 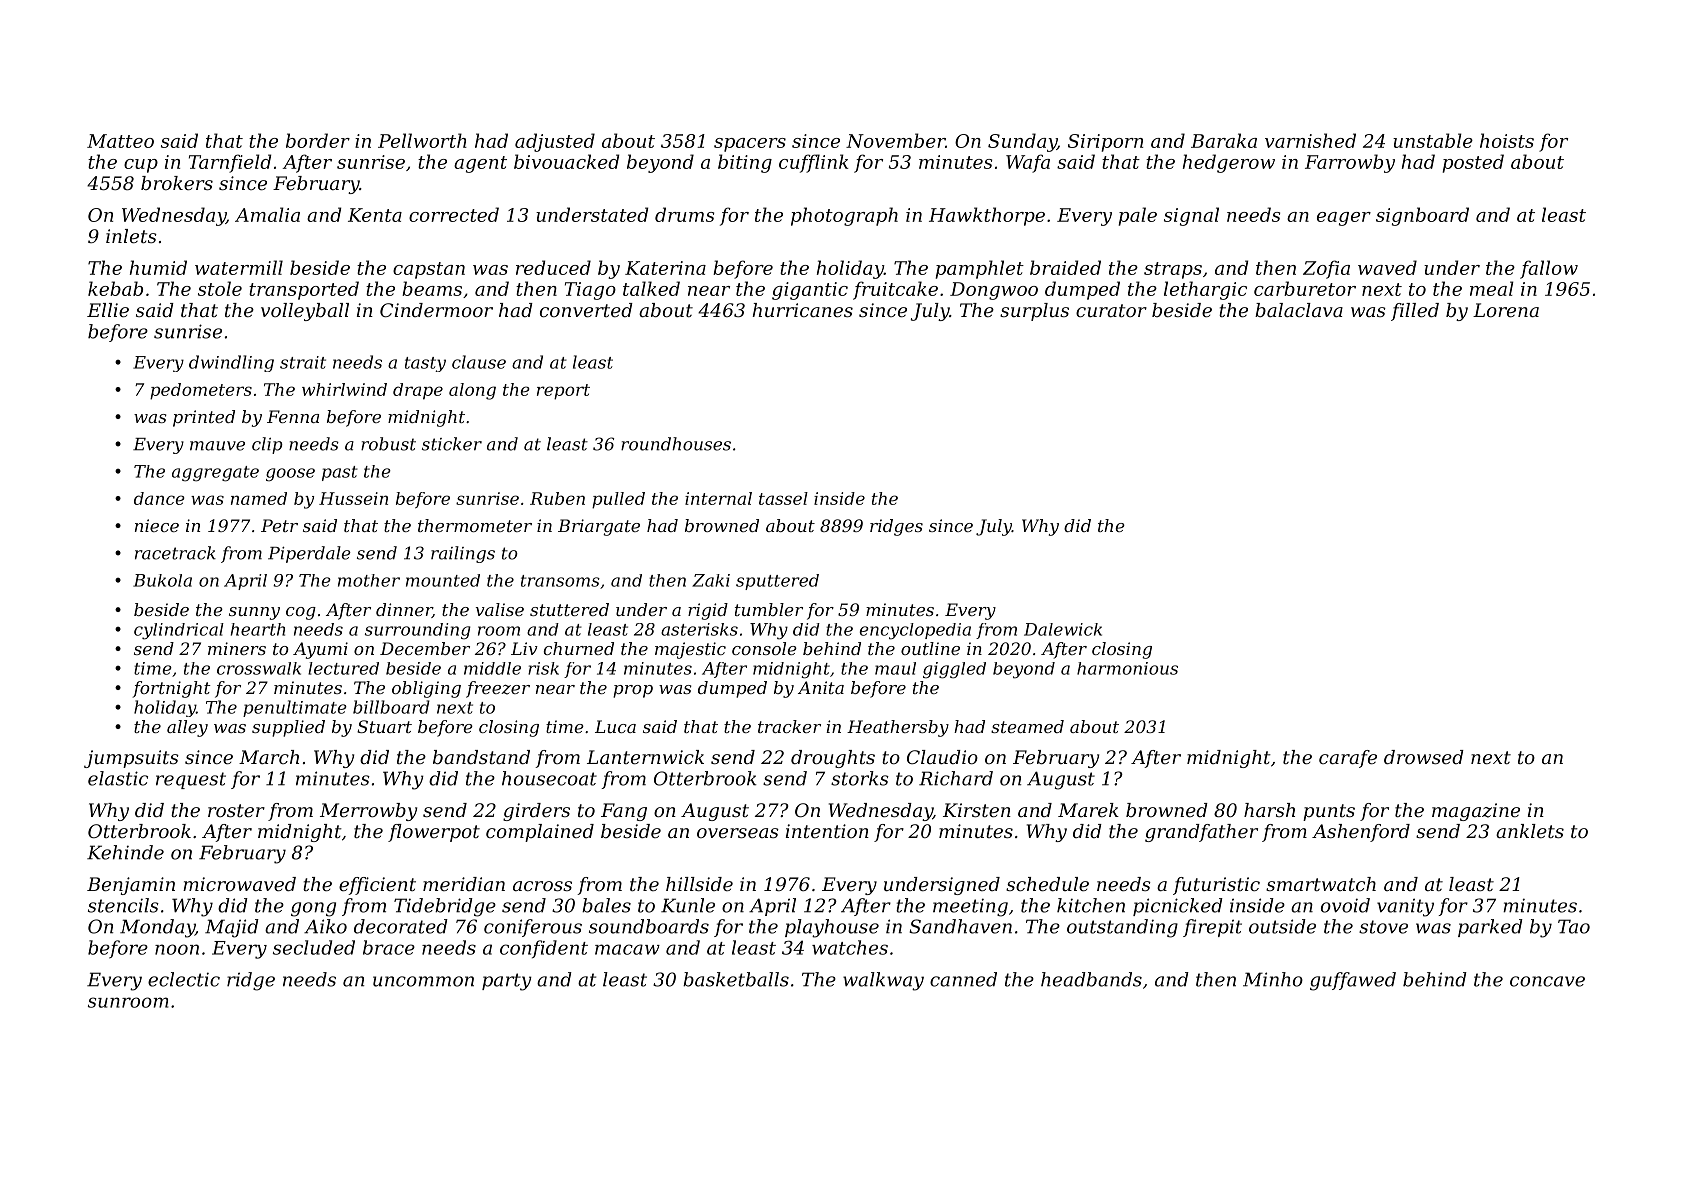 What do you see at coordinates (422, 140) in the image?
I see `Pellworth` at bounding box center [422, 140].
